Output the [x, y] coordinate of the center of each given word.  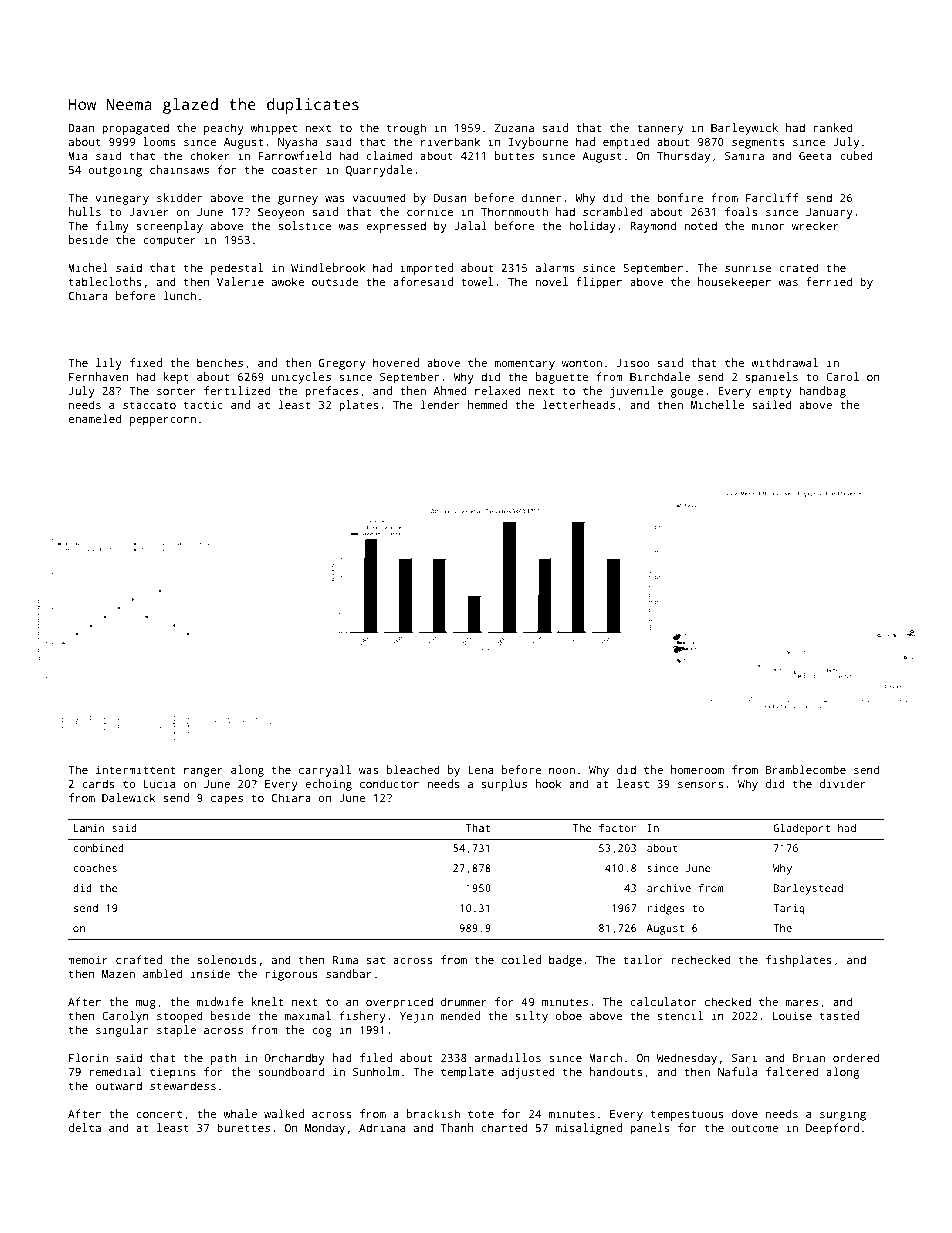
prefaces [331, 392]
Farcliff [772, 197]
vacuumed [379, 197]
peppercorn [163, 421]
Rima [345, 959]
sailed [771, 404]
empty [775, 392]
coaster [294, 170]
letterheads [579, 404]
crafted [139, 959]
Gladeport [801, 829]
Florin [88, 1057]
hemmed [487, 404]
